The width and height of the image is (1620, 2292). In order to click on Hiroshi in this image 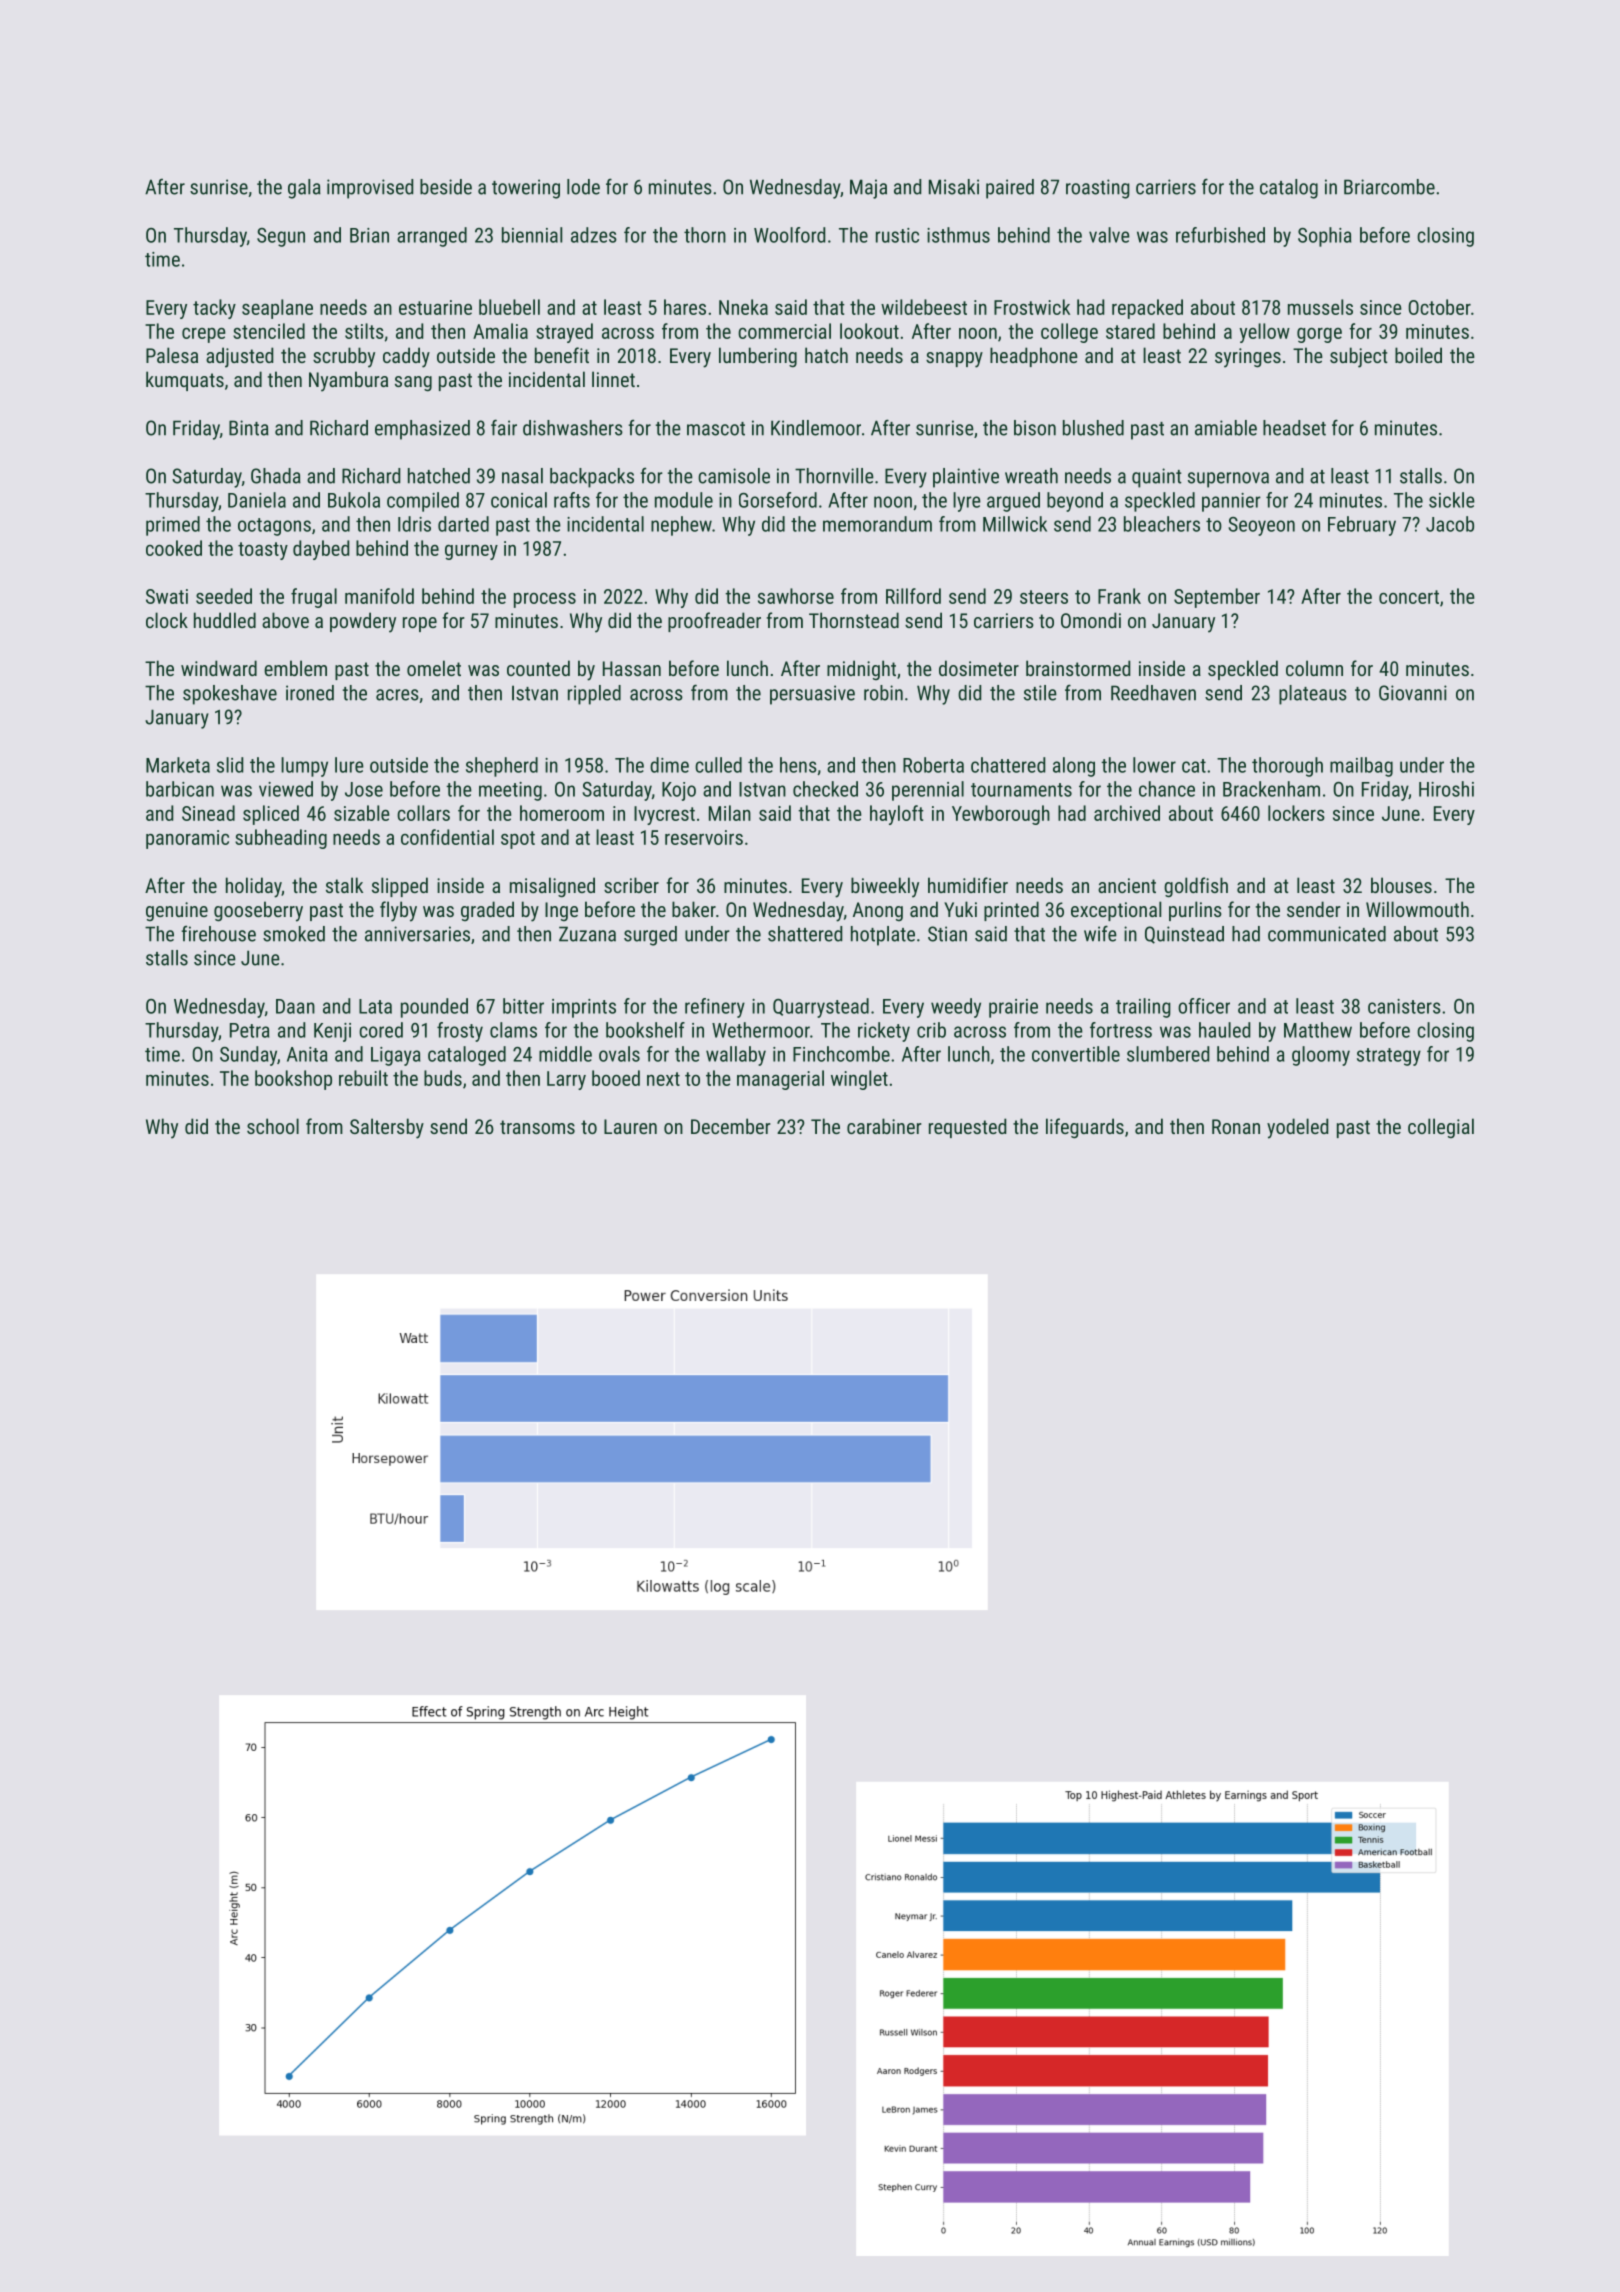, I will do `click(1446, 789)`.
